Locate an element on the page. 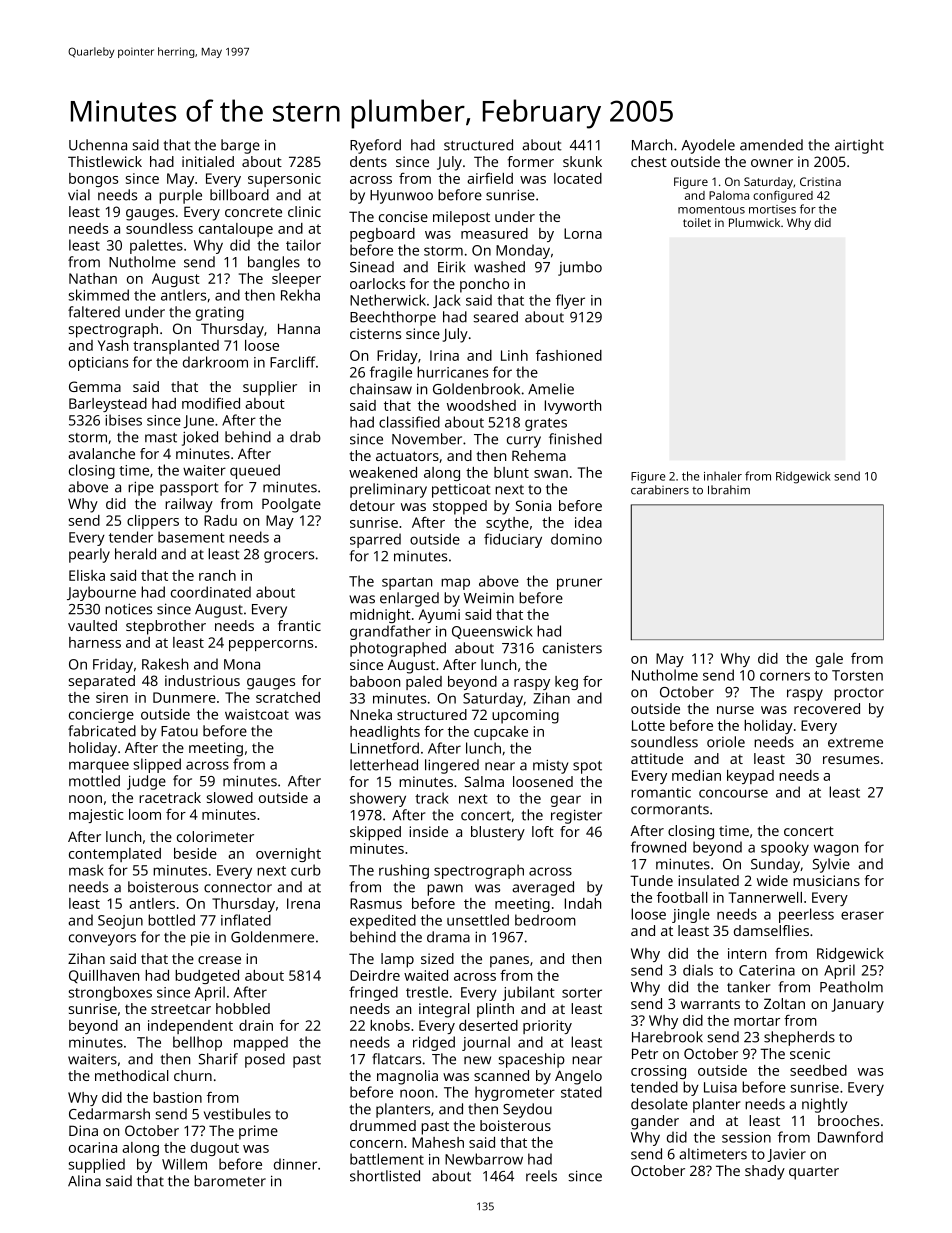 This image has height=1233, width=952. vial is located at coordinates (79, 195).
